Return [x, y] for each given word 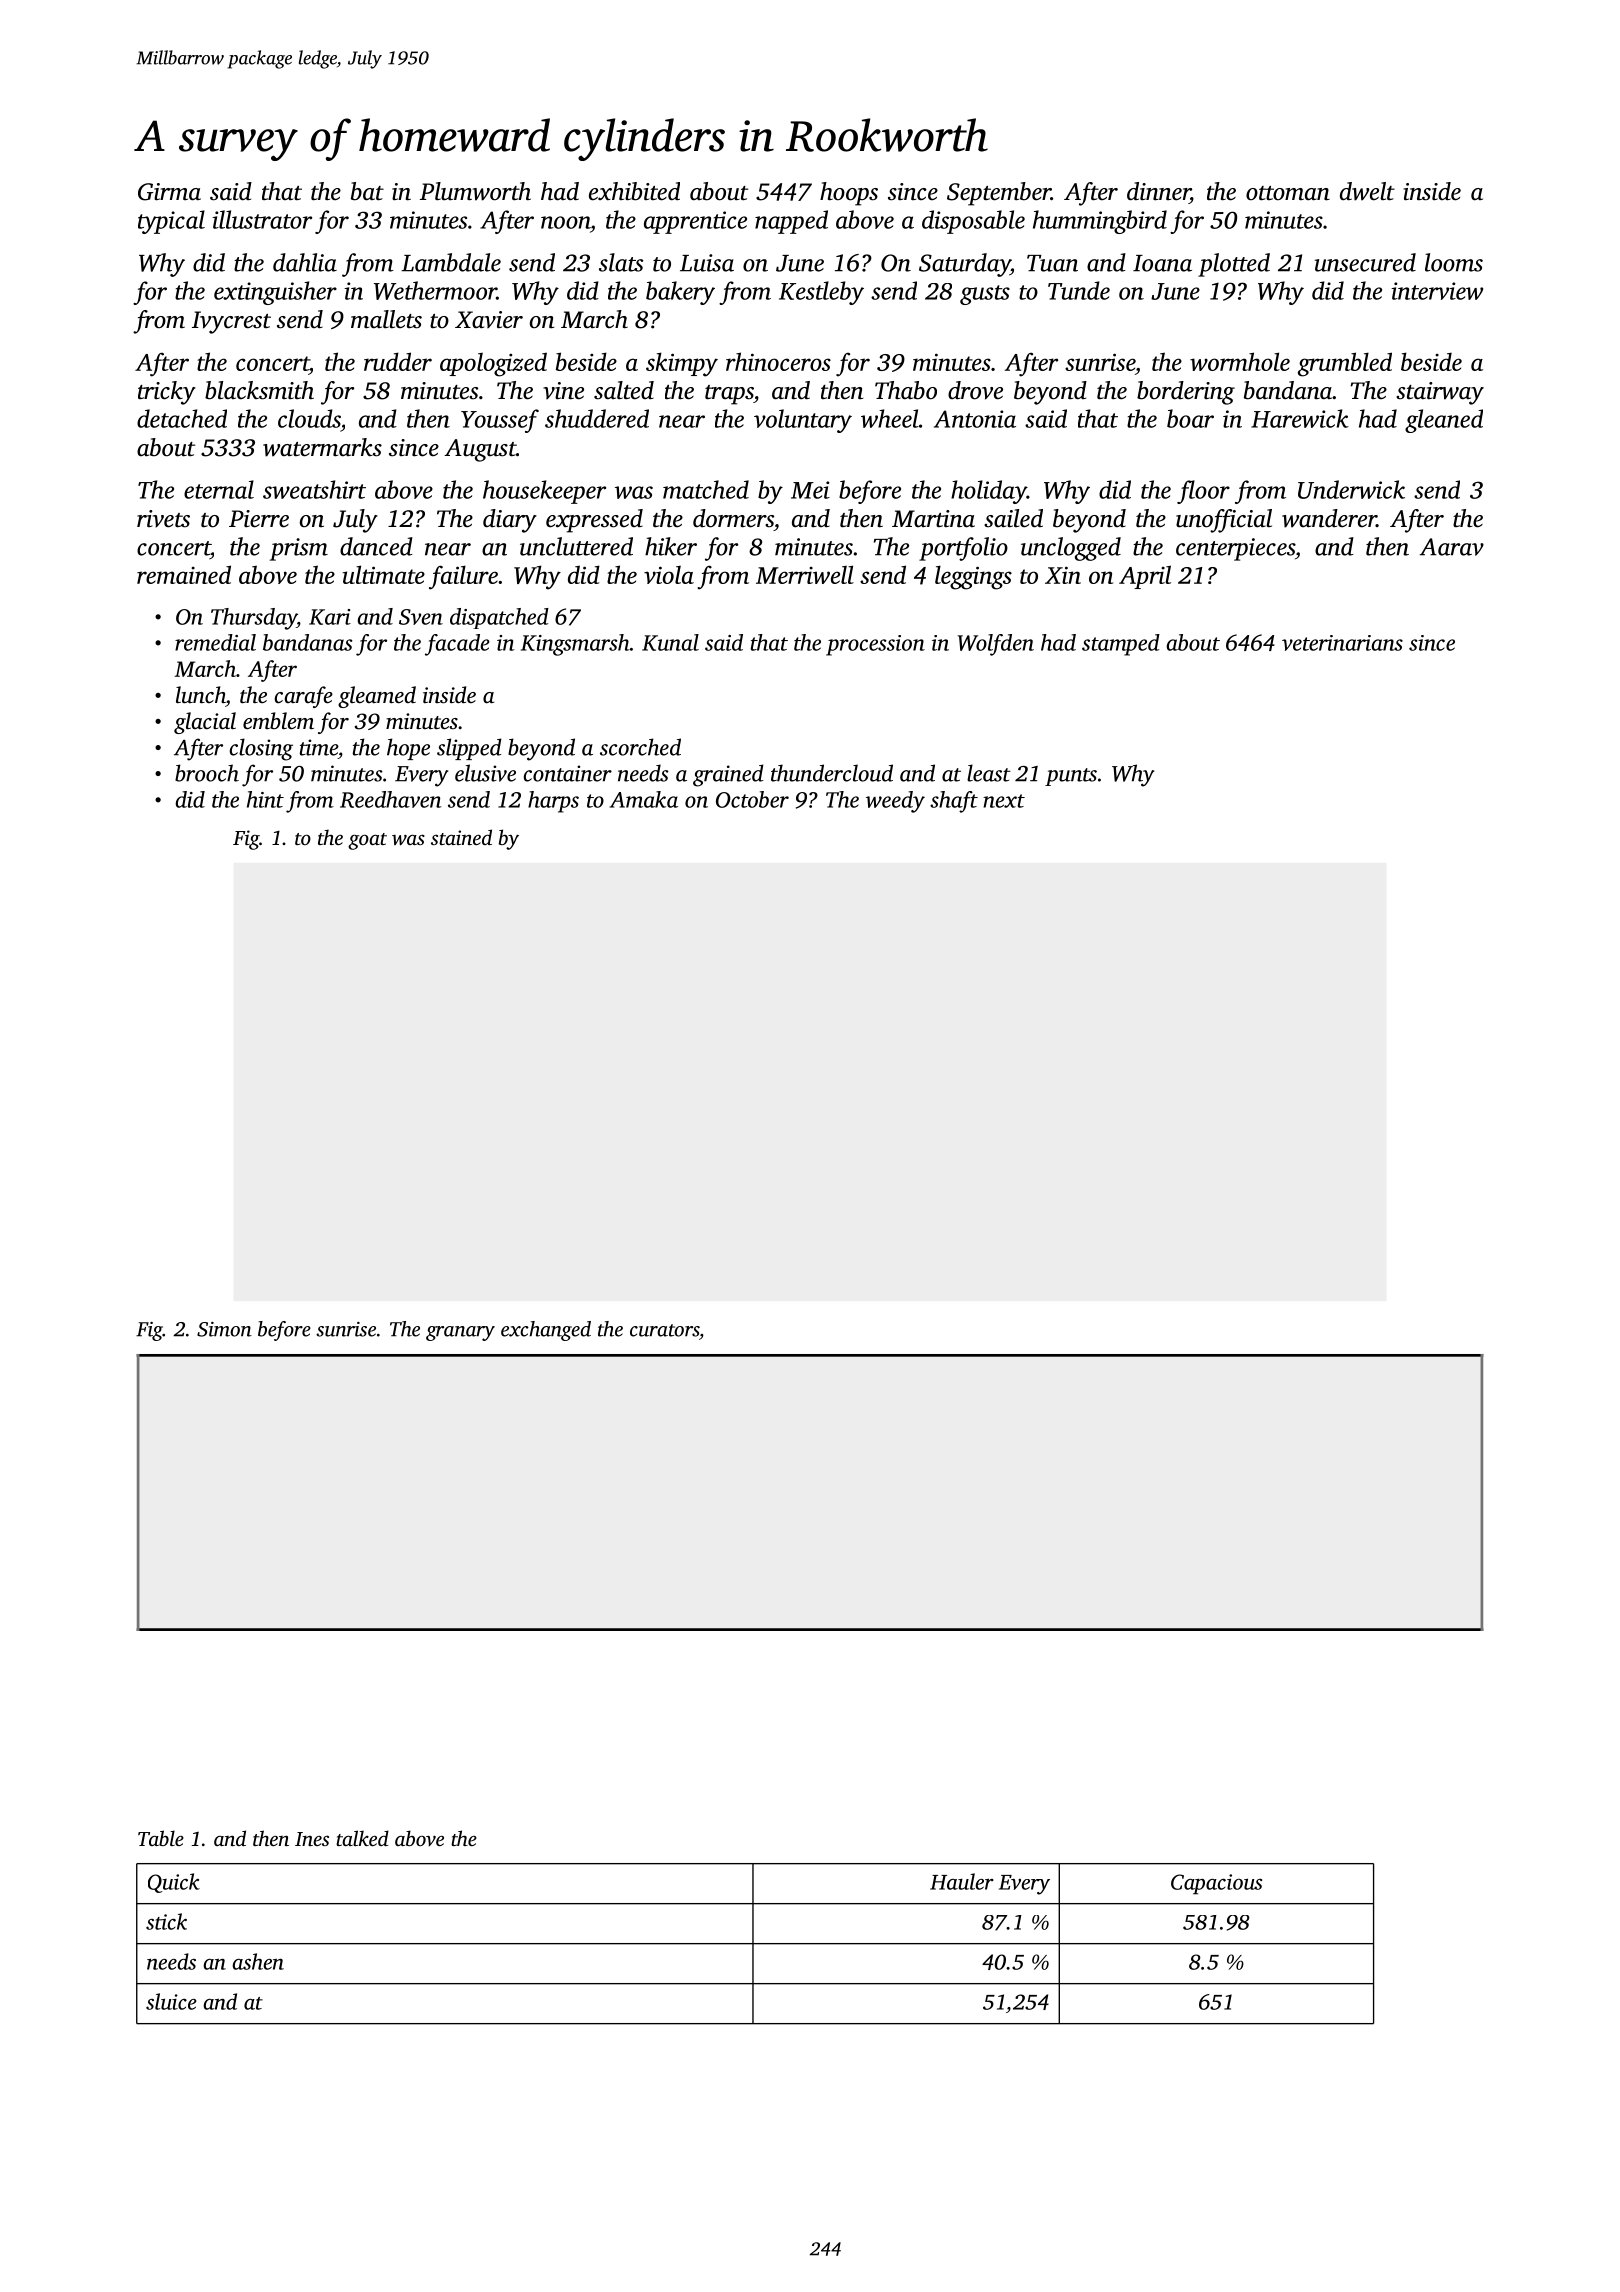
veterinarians [1342, 643]
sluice [171, 2001]
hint [265, 799]
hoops [849, 194]
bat [367, 191]
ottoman [1288, 193]
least [989, 773]
